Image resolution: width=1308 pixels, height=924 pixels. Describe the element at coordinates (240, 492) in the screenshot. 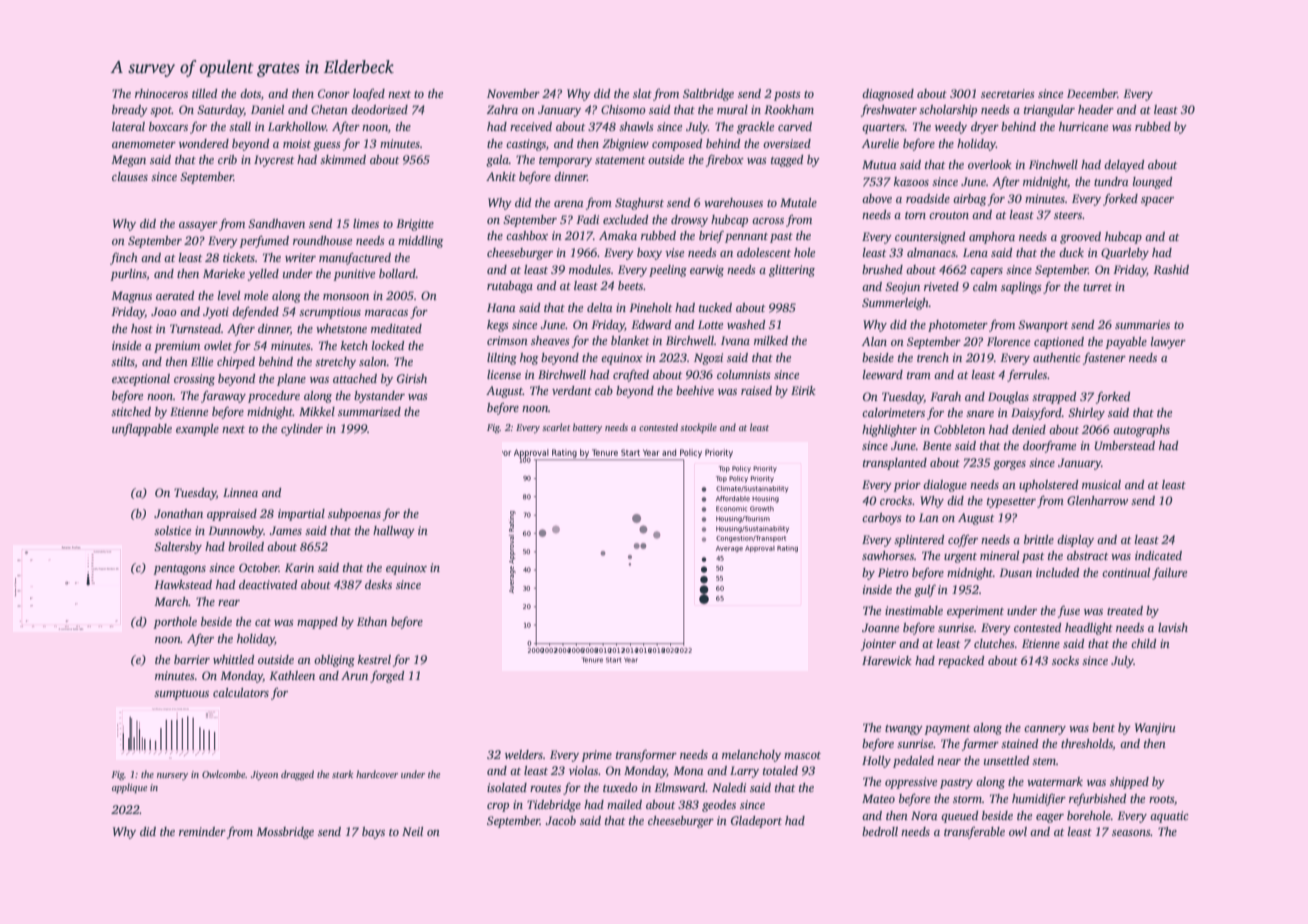

I see `Linnea` at that location.
